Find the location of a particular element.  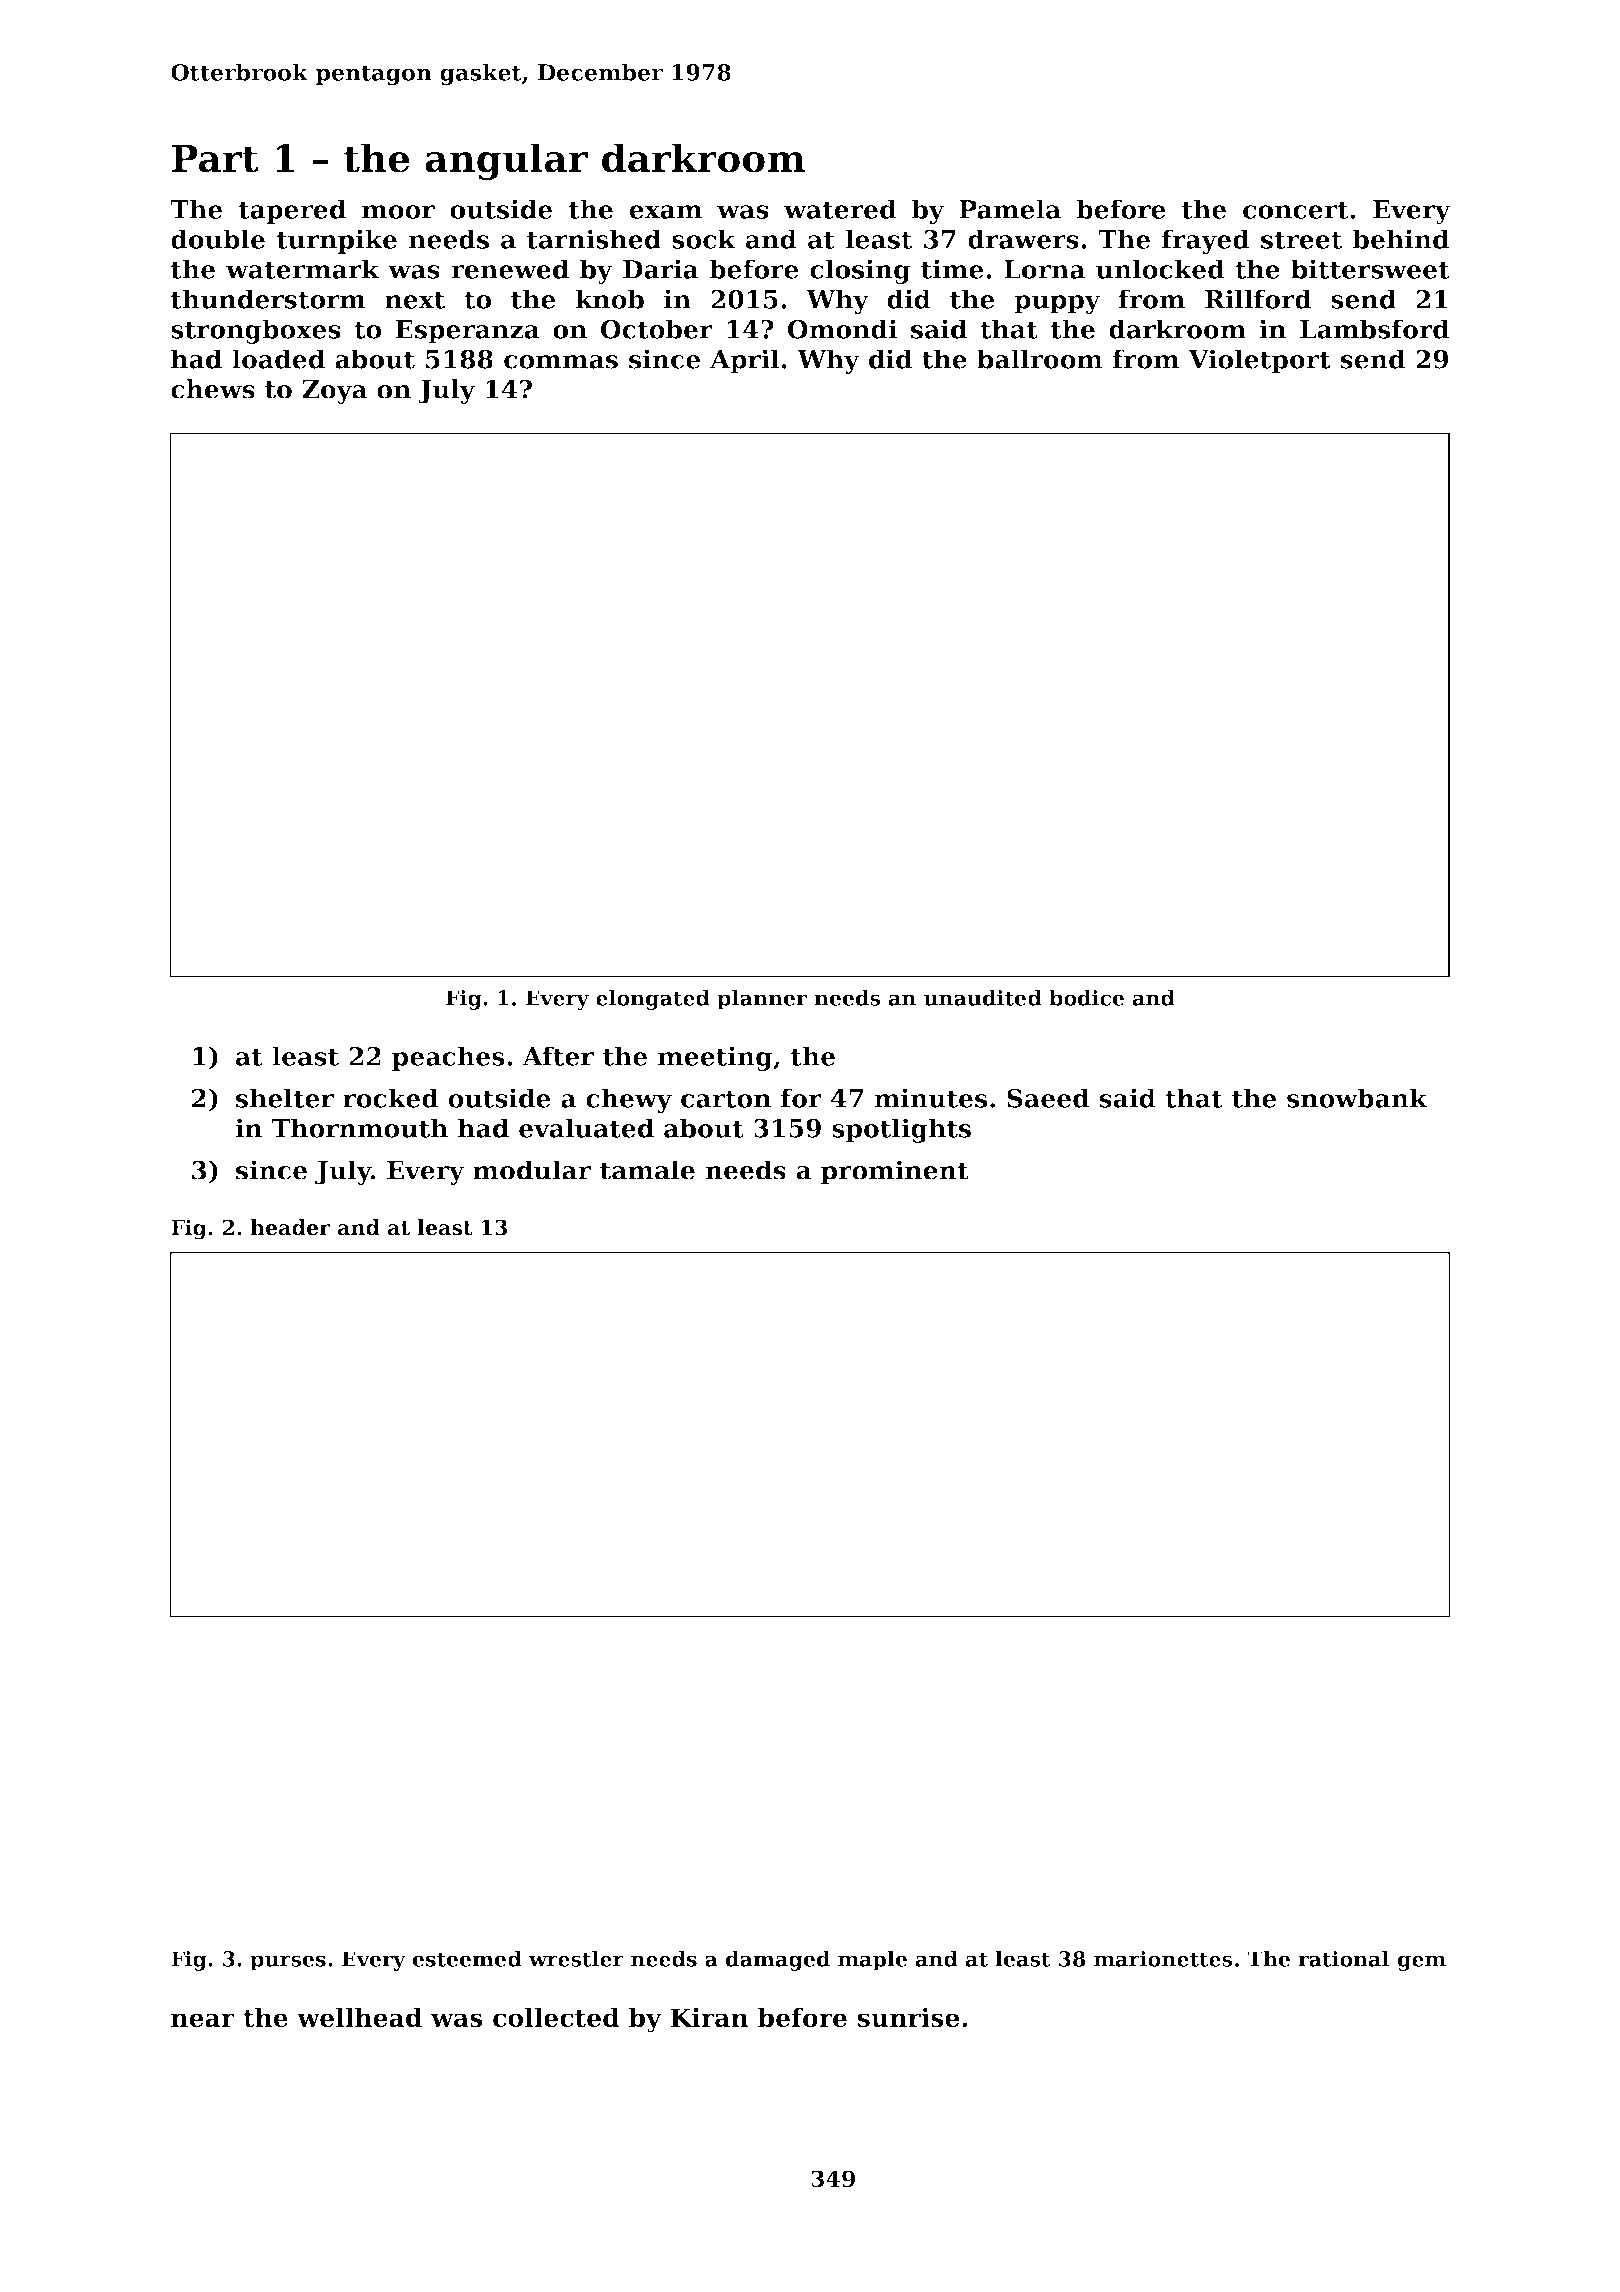

rational is located at coordinates (1343, 1958).
